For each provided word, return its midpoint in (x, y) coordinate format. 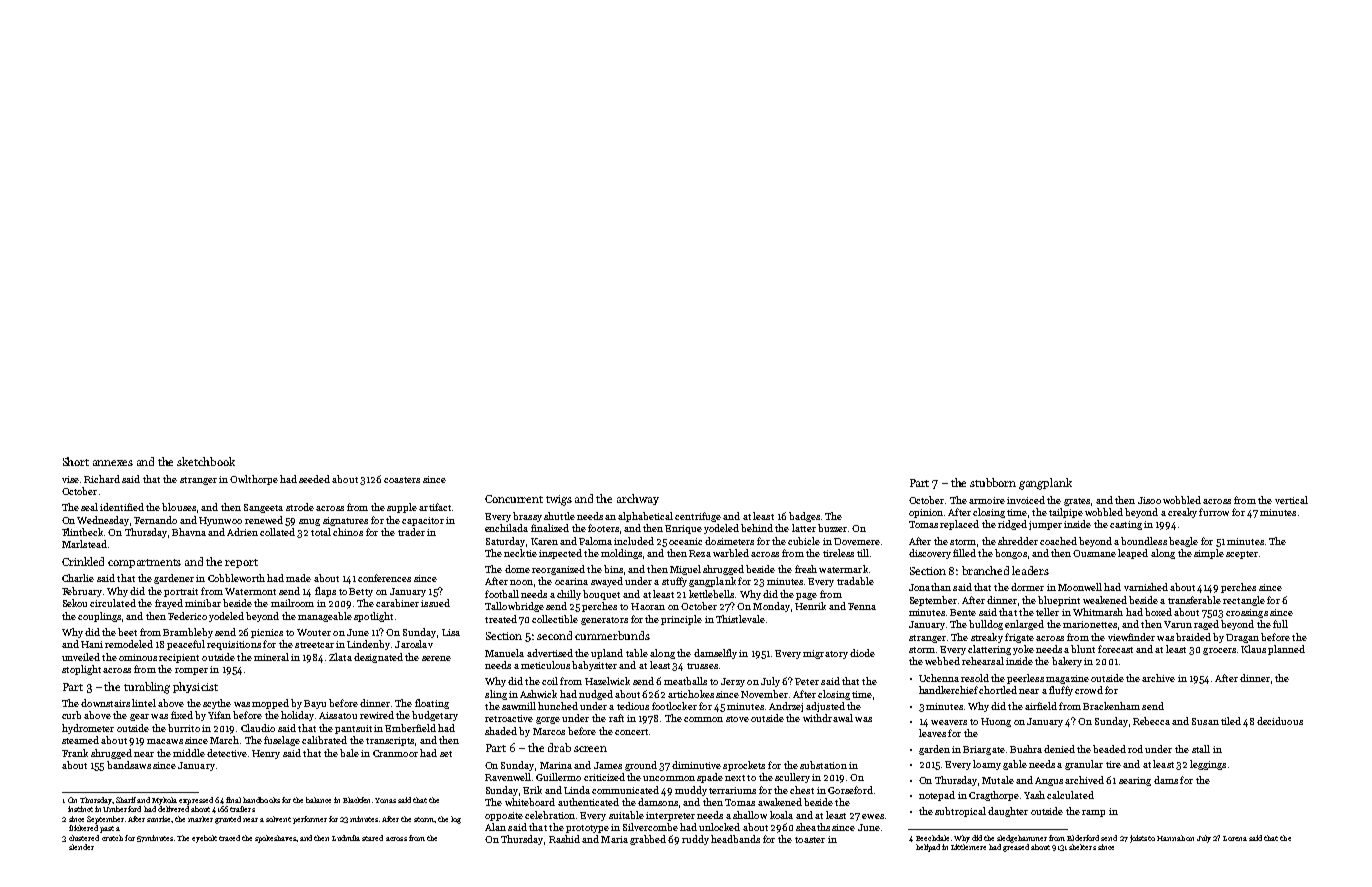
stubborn (993, 482)
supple (402, 508)
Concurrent (514, 499)
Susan (1205, 721)
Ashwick (538, 694)
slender (81, 847)
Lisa (451, 632)
